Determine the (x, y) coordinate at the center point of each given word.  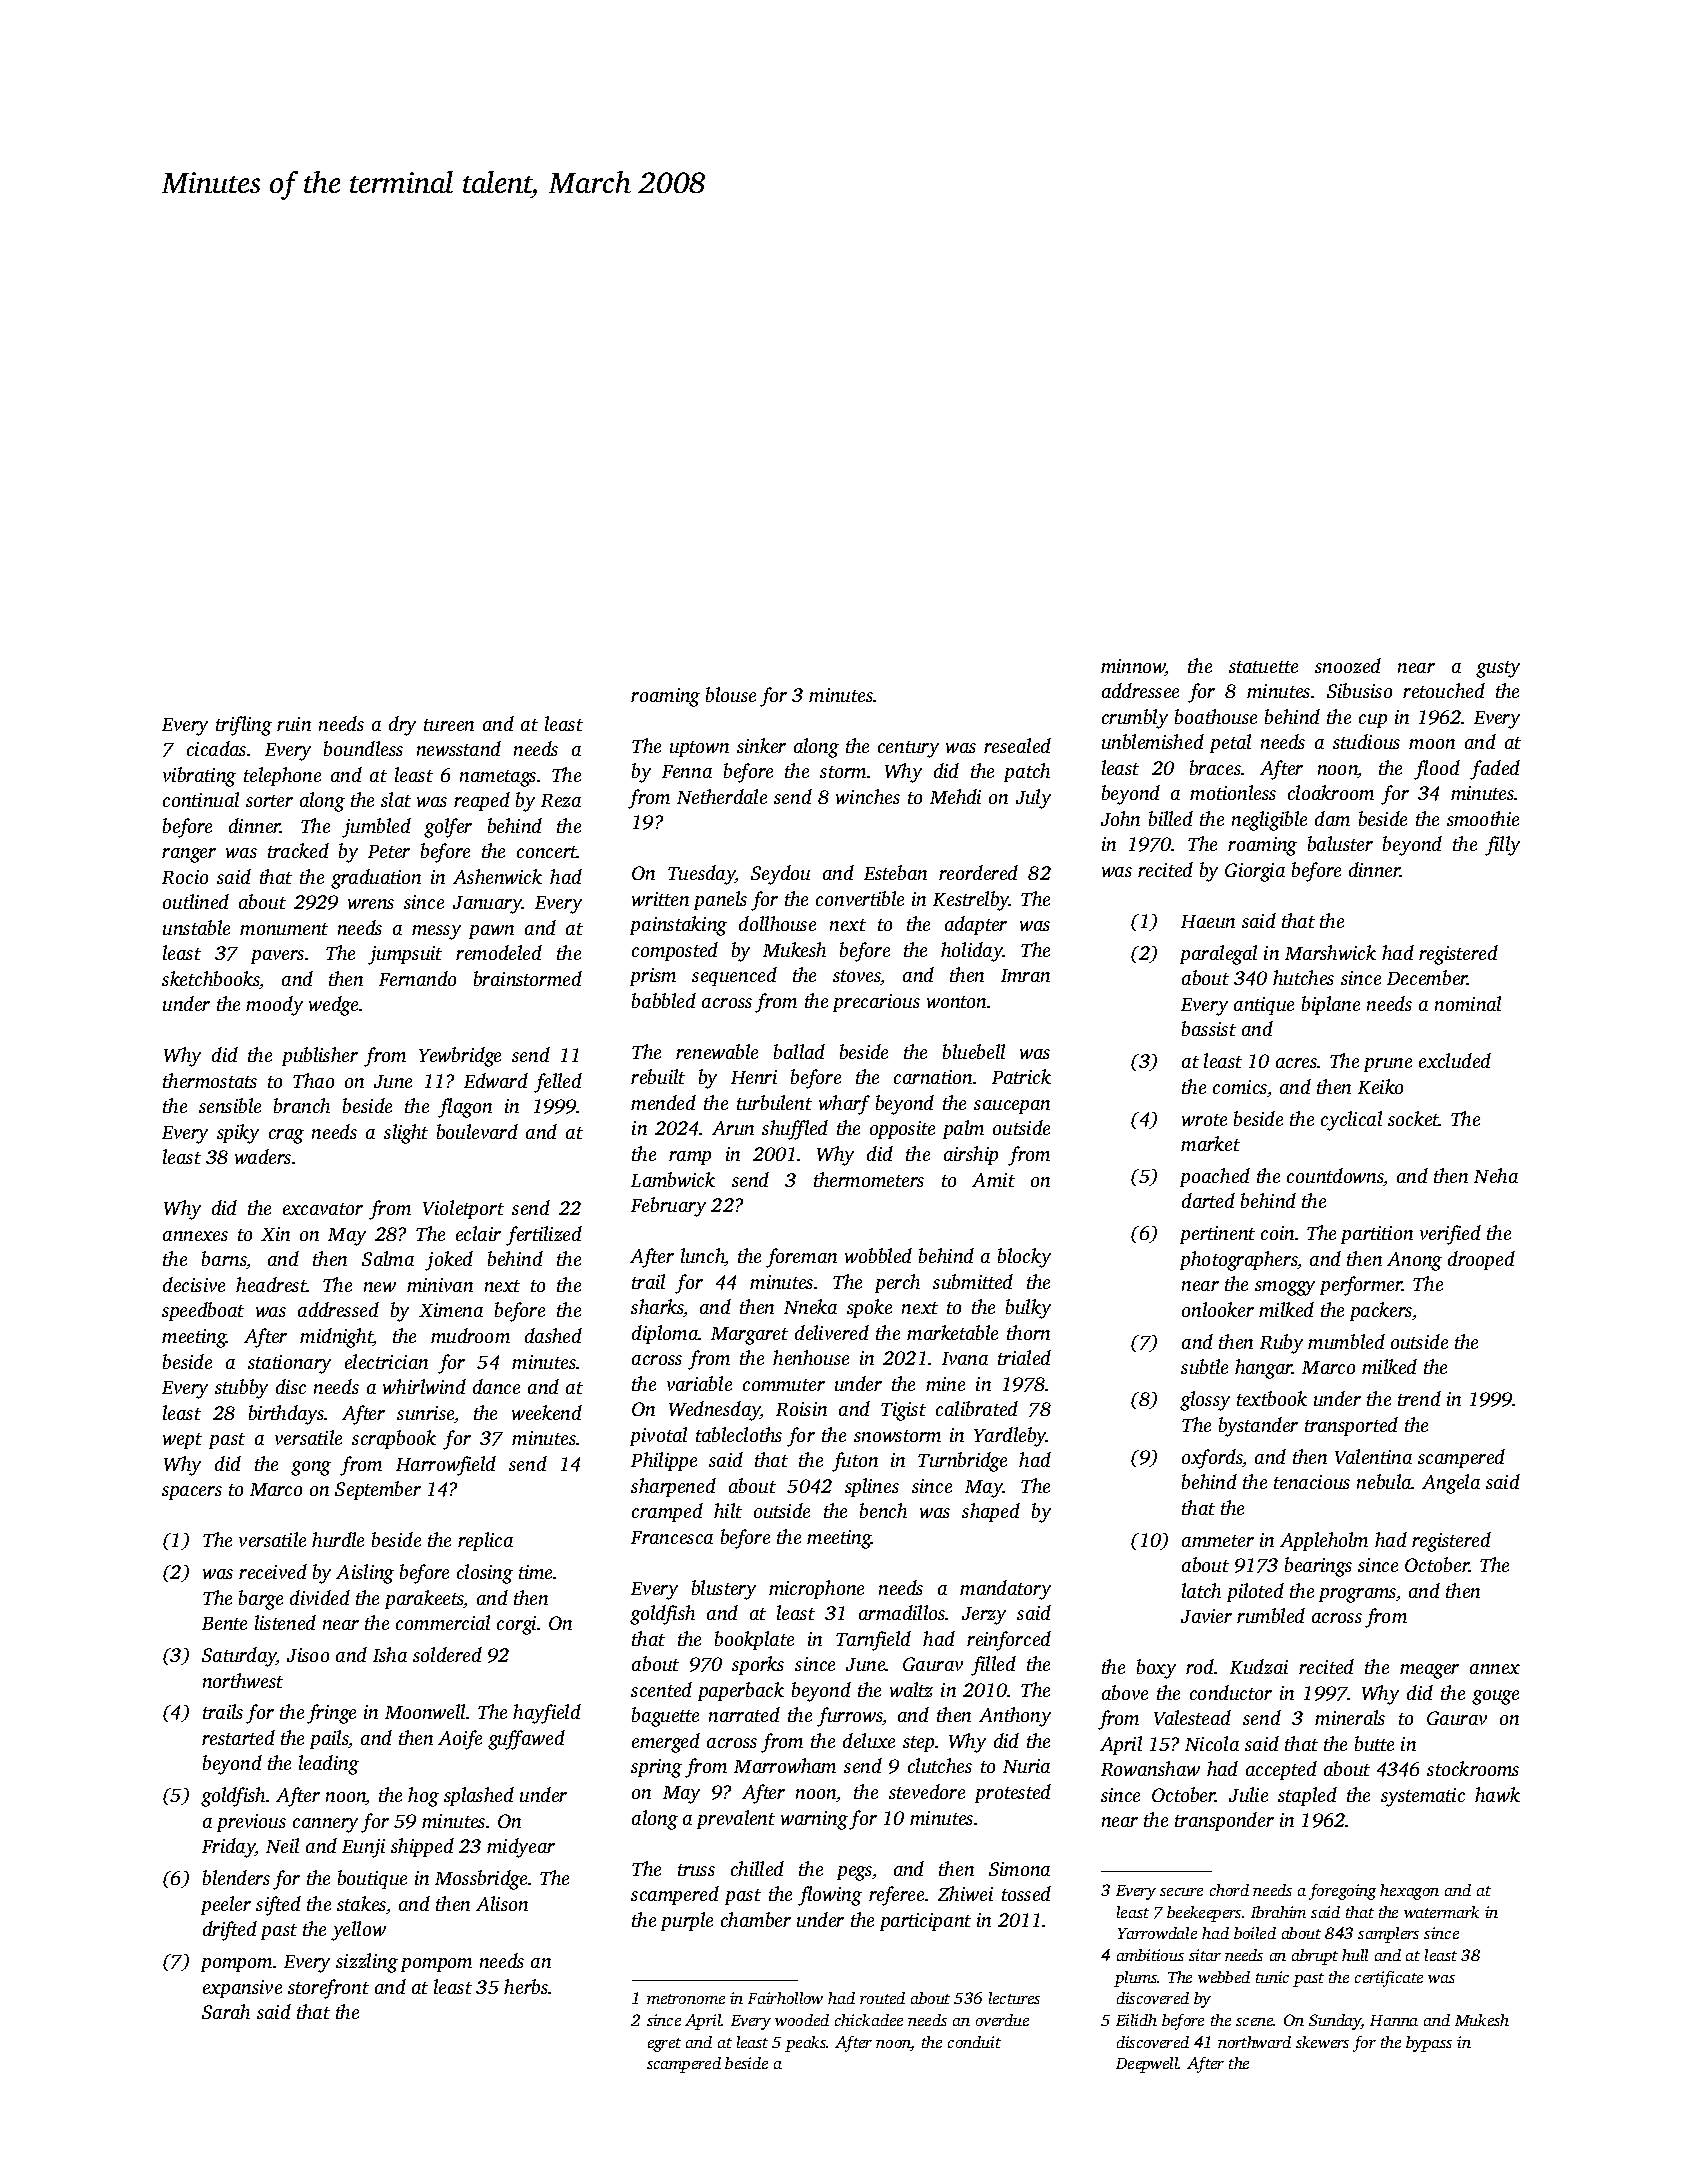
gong (311, 1468)
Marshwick (1330, 952)
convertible (860, 898)
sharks (657, 1308)
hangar (1264, 1369)
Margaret (749, 1336)
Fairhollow (785, 1998)
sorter (269, 801)
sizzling (367, 1963)
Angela (1451, 1484)
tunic (1272, 1977)
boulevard (477, 1131)
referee (896, 1896)
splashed (479, 1796)
